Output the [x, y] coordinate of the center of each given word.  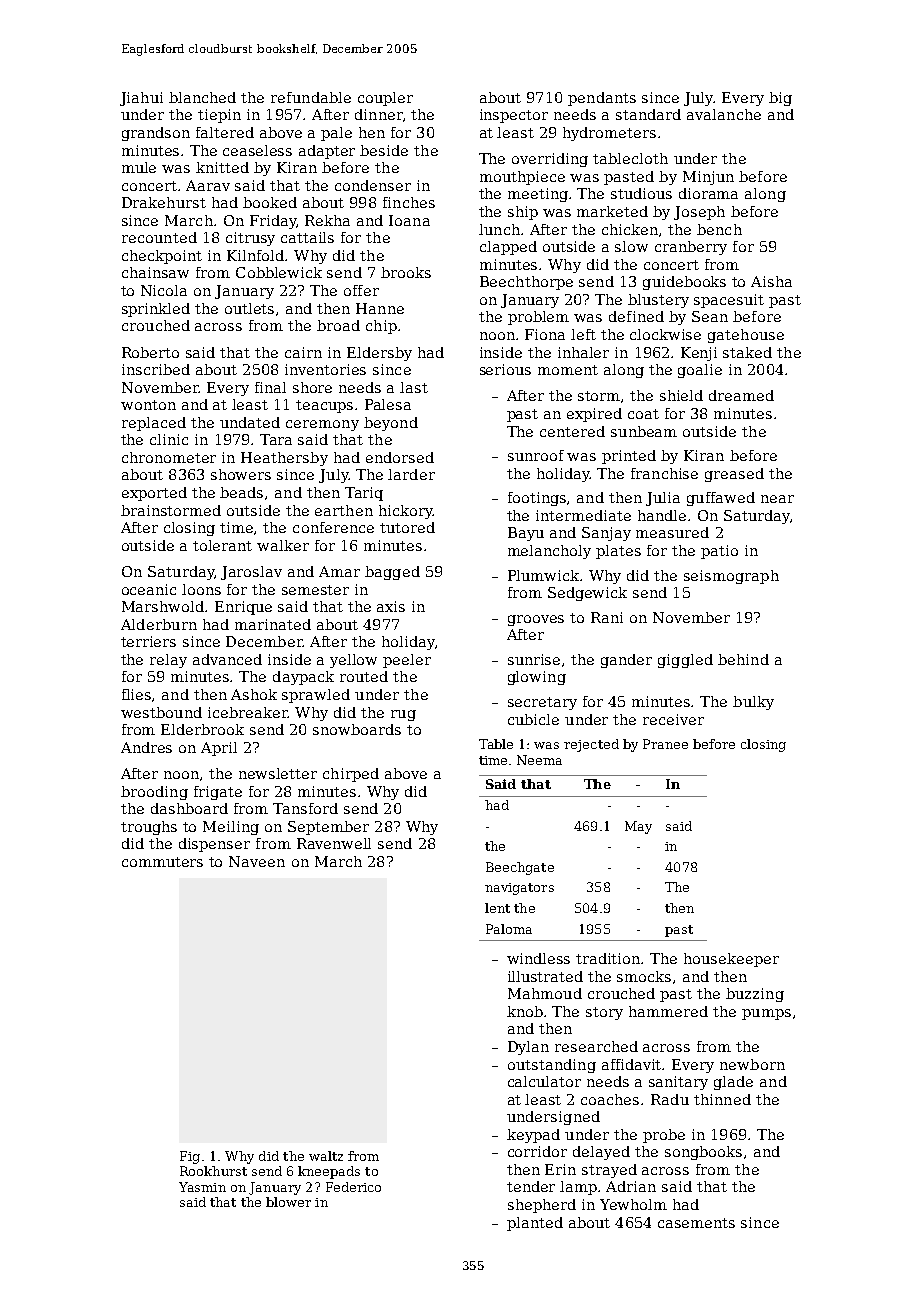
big [780, 99]
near [777, 499]
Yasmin [202, 1187]
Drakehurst [164, 202]
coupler [385, 99]
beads [241, 492]
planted [535, 1224]
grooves [536, 620]
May [638, 827]
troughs [149, 828]
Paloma [509, 929]
